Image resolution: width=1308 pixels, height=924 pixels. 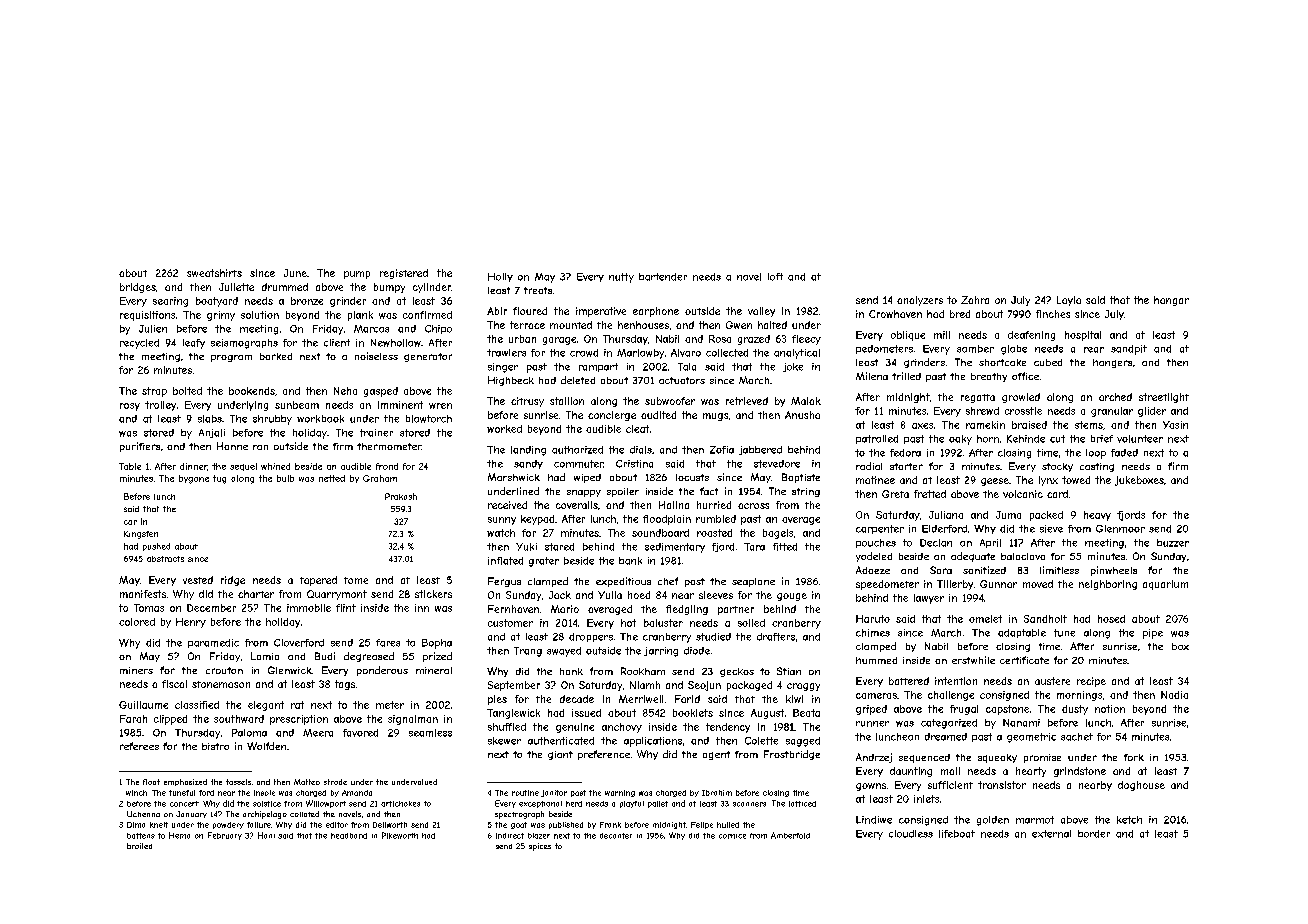 I want to click on arched, so click(x=1115, y=397).
